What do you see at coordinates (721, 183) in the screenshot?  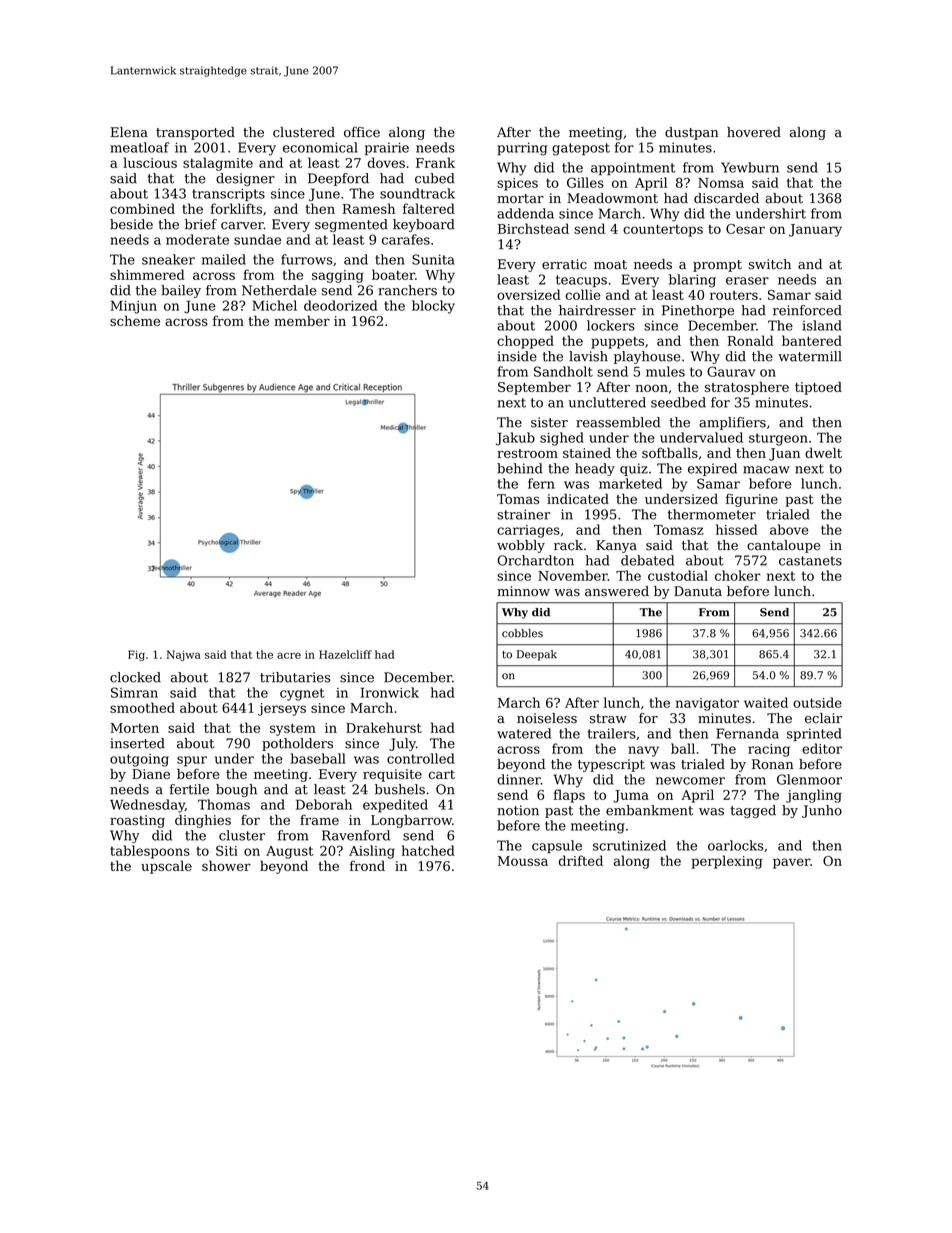 I see `Nomsa` at bounding box center [721, 183].
